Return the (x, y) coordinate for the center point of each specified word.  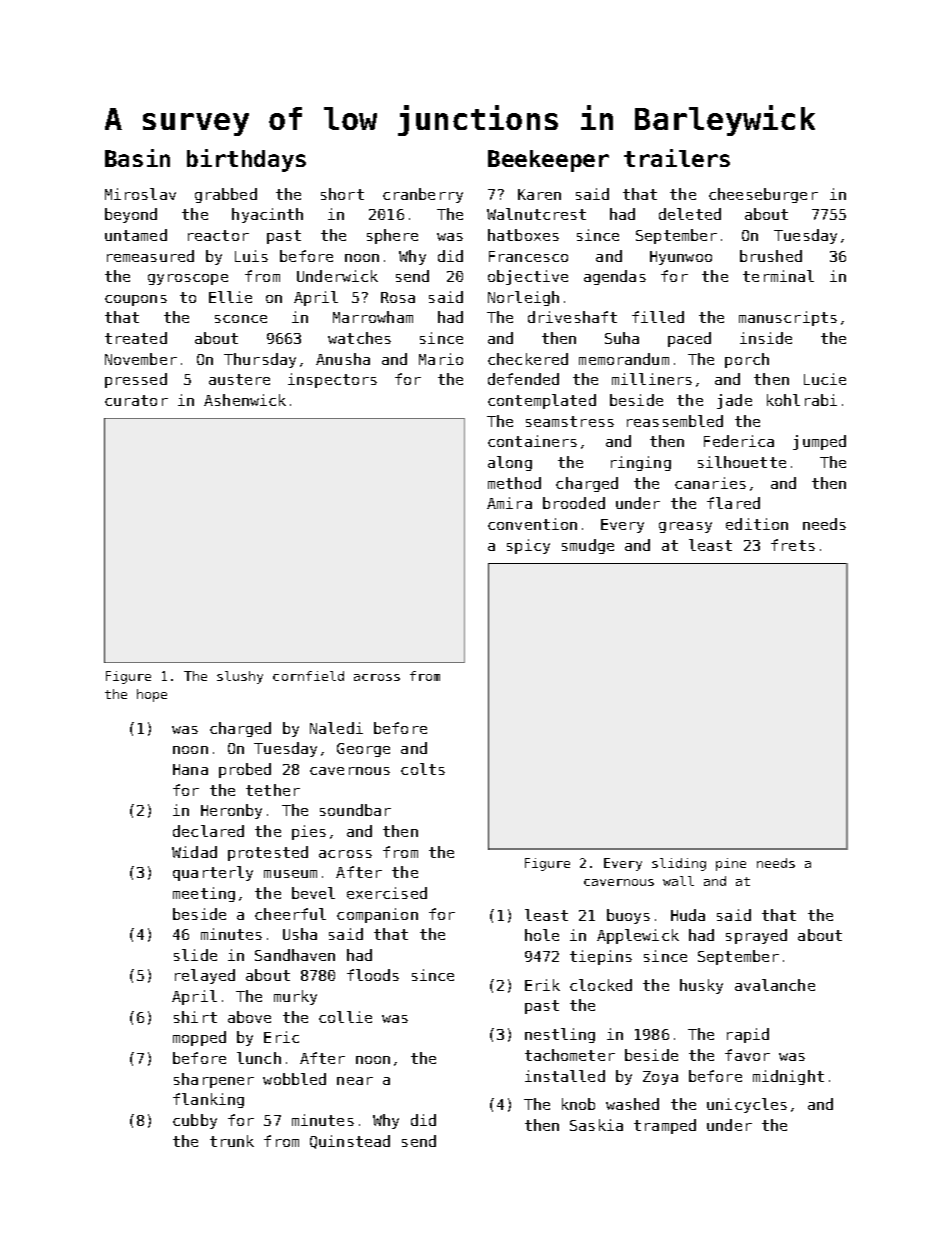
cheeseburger (763, 195)
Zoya (660, 1078)
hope (152, 695)
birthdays (246, 160)
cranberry (423, 195)
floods (373, 975)
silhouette (742, 462)
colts (423, 769)
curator (136, 400)
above (249, 1017)
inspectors (332, 380)
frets (793, 545)
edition (757, 524)
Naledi (336, 728)
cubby (195, 1121)
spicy (528, 546)
